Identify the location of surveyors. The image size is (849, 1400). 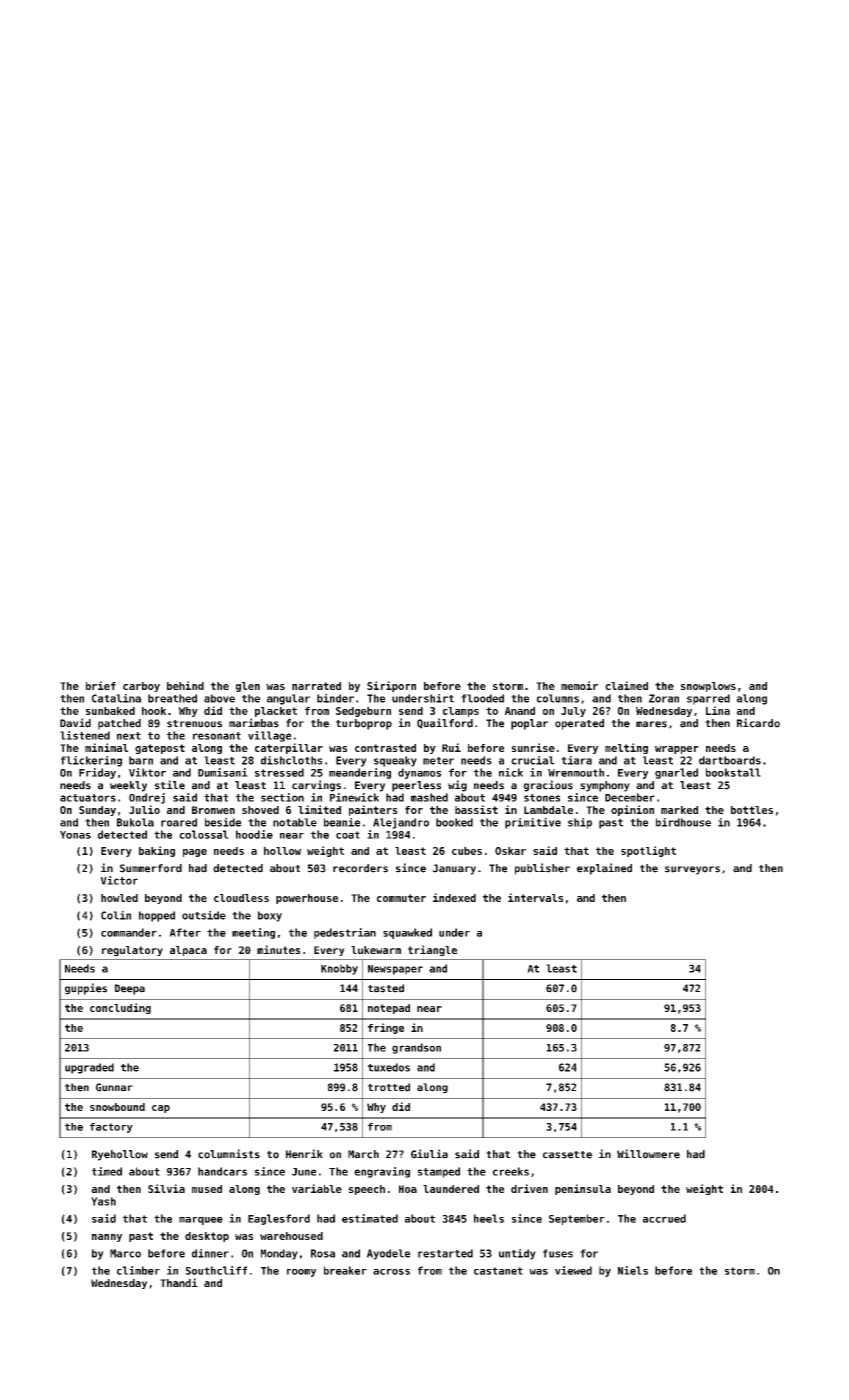
(692, 870).
